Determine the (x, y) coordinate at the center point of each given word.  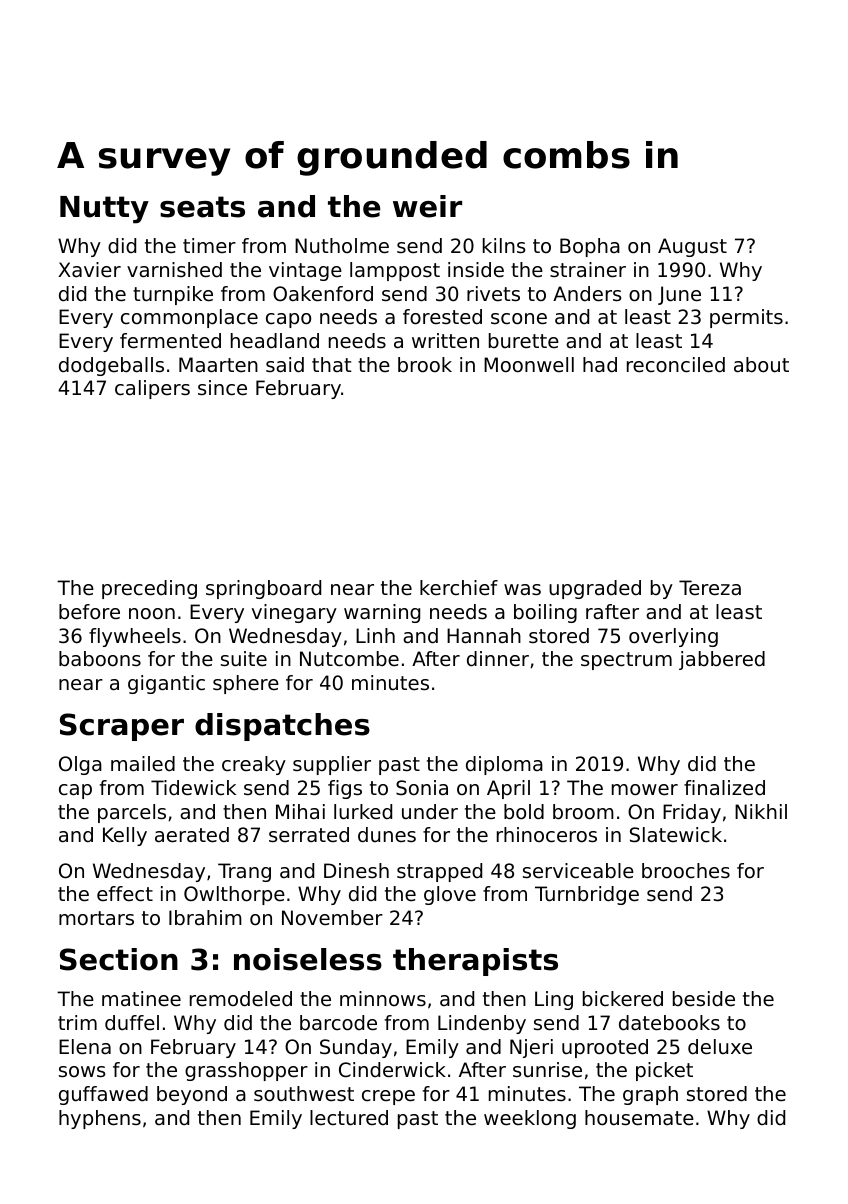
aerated (192, 835)
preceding (149, 589)
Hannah (484, 636)
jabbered (722, 660)
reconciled (676, 365)
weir (427, 206)
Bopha (590, 247)
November (332, 918)
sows (82, 1072)
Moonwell (529, 365)
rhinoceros (547, 835)
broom (583, 812)
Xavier (89, 269)
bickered (623, 999)
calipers (152, 389)
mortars (96, 918)
